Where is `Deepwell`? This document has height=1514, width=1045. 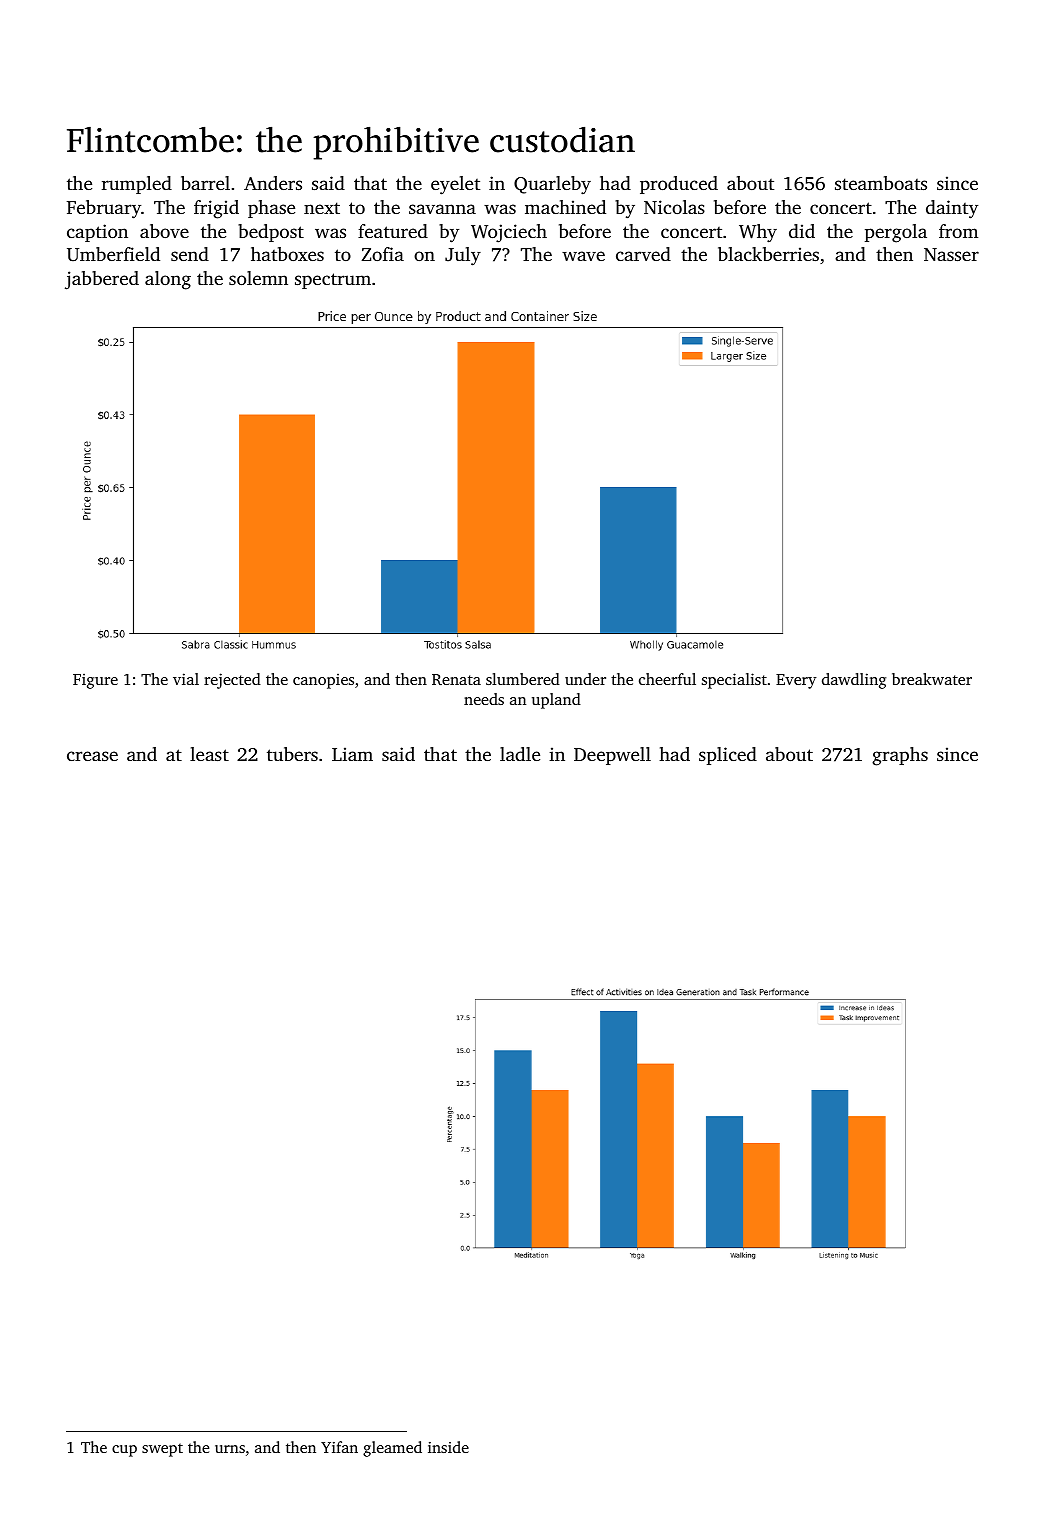
Deepwell is located at coordinates (612, 756).
